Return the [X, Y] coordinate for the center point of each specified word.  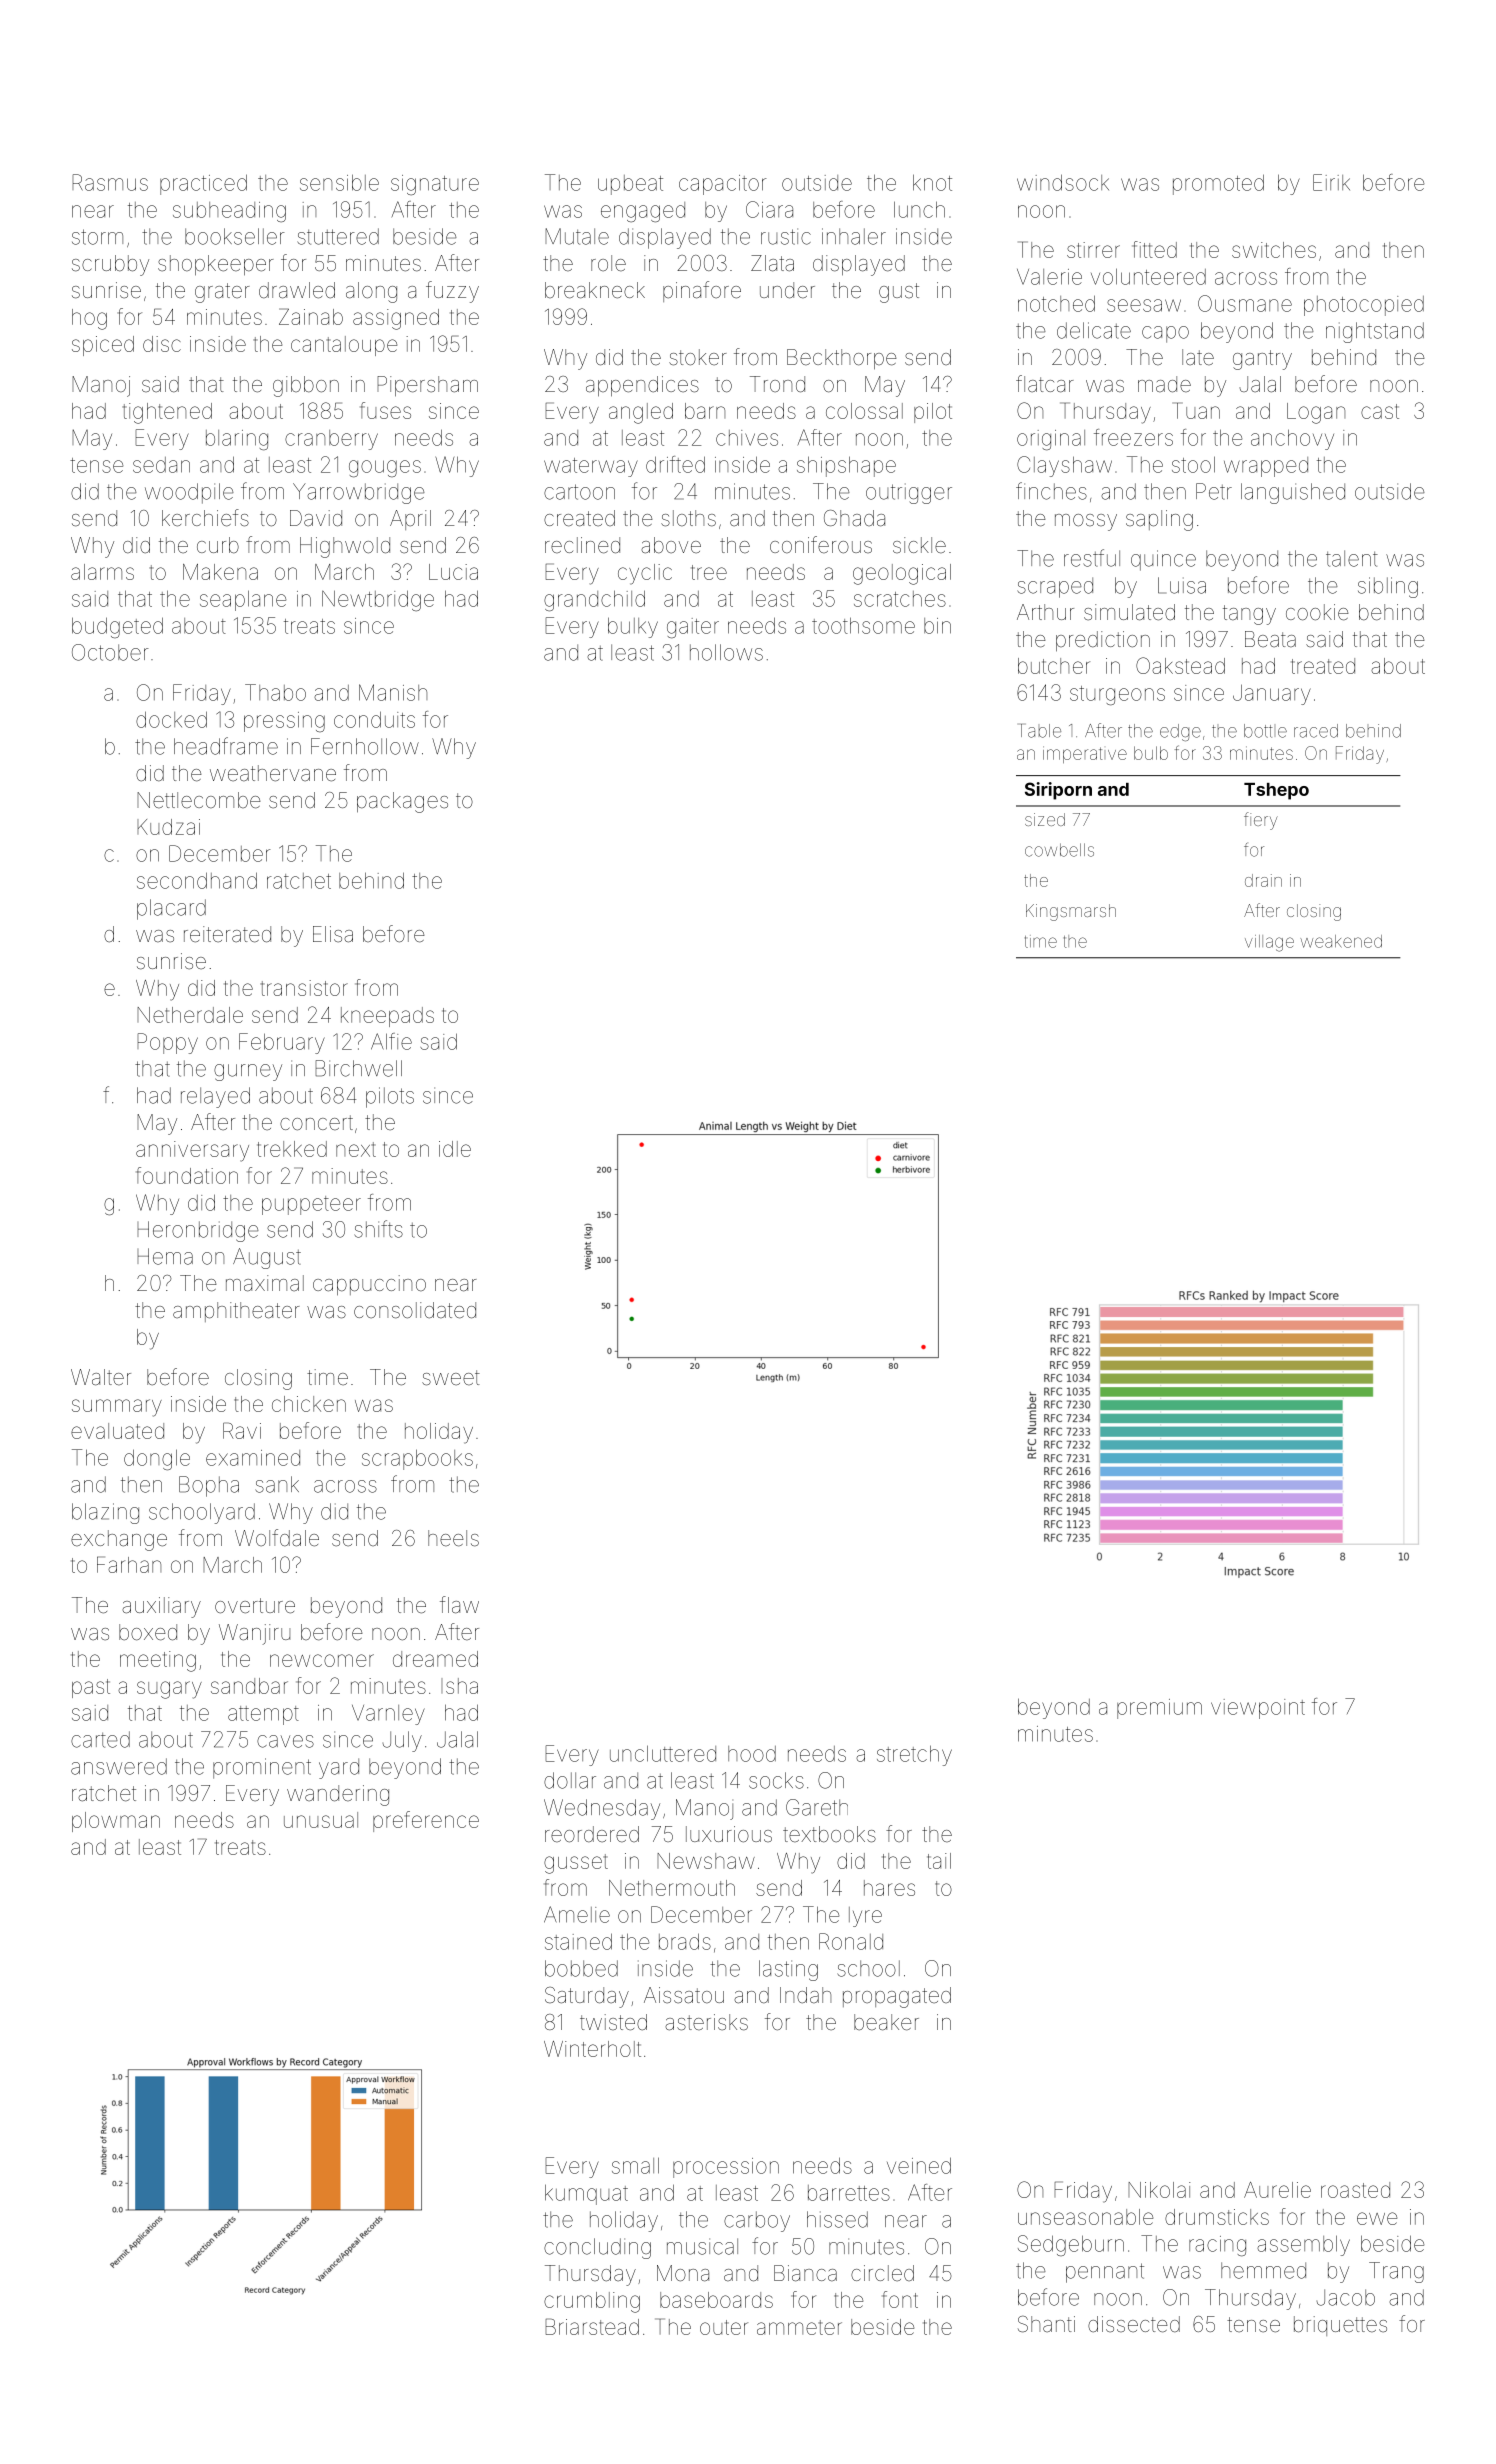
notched [1056, 303]
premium [1159, 1709]
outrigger [909, 493]
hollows [726, 652]
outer [724, 2327]
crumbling [592, 2302]
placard [171, 909]
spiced [103, 346]
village [1269, 943]
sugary [169, 1690]
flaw [459, 1605]
